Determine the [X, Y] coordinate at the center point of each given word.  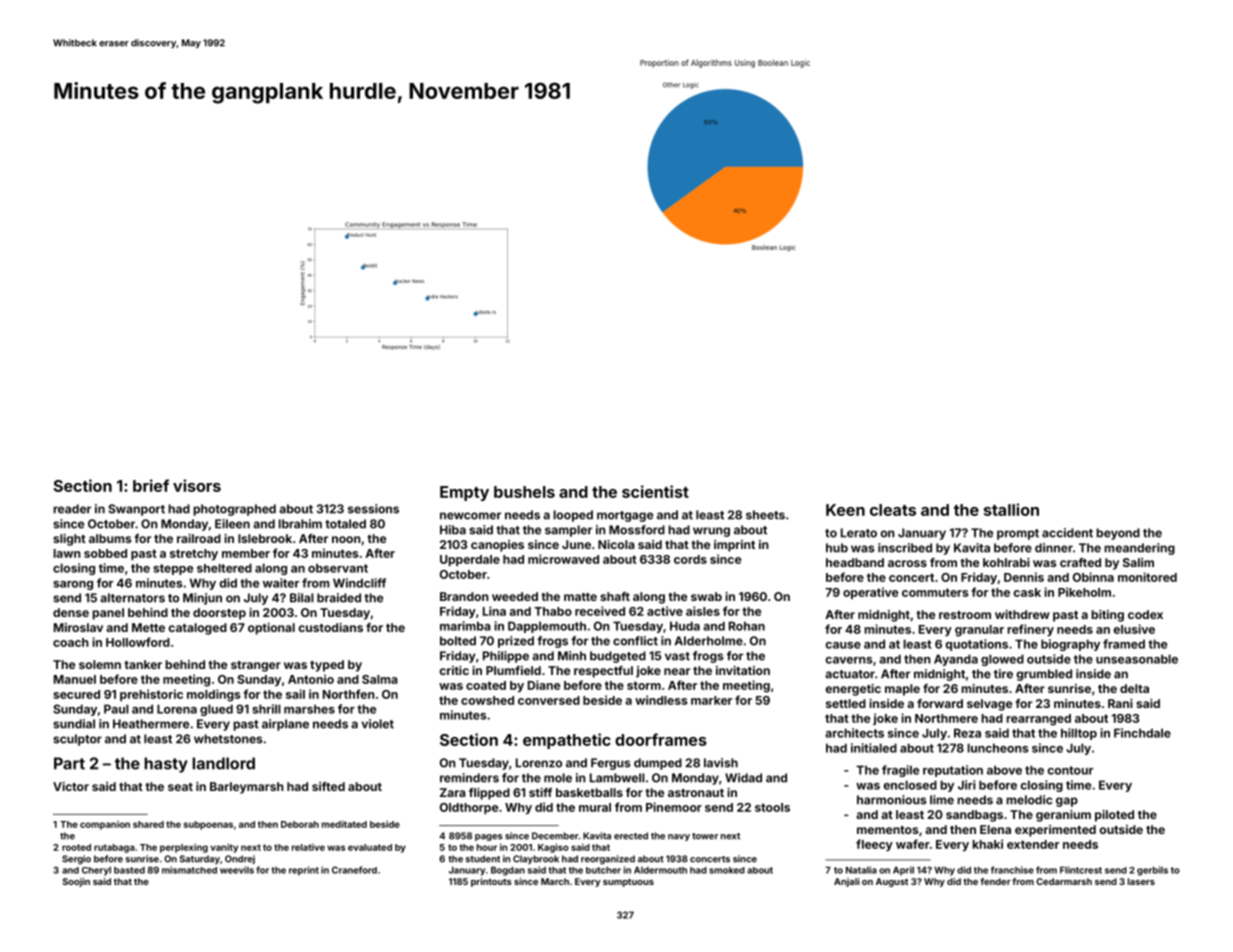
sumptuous [628, 882]
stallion [1011, 509]
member [246, 553]
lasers [1141, 881]
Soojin [76, 882]
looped [573, 516]
